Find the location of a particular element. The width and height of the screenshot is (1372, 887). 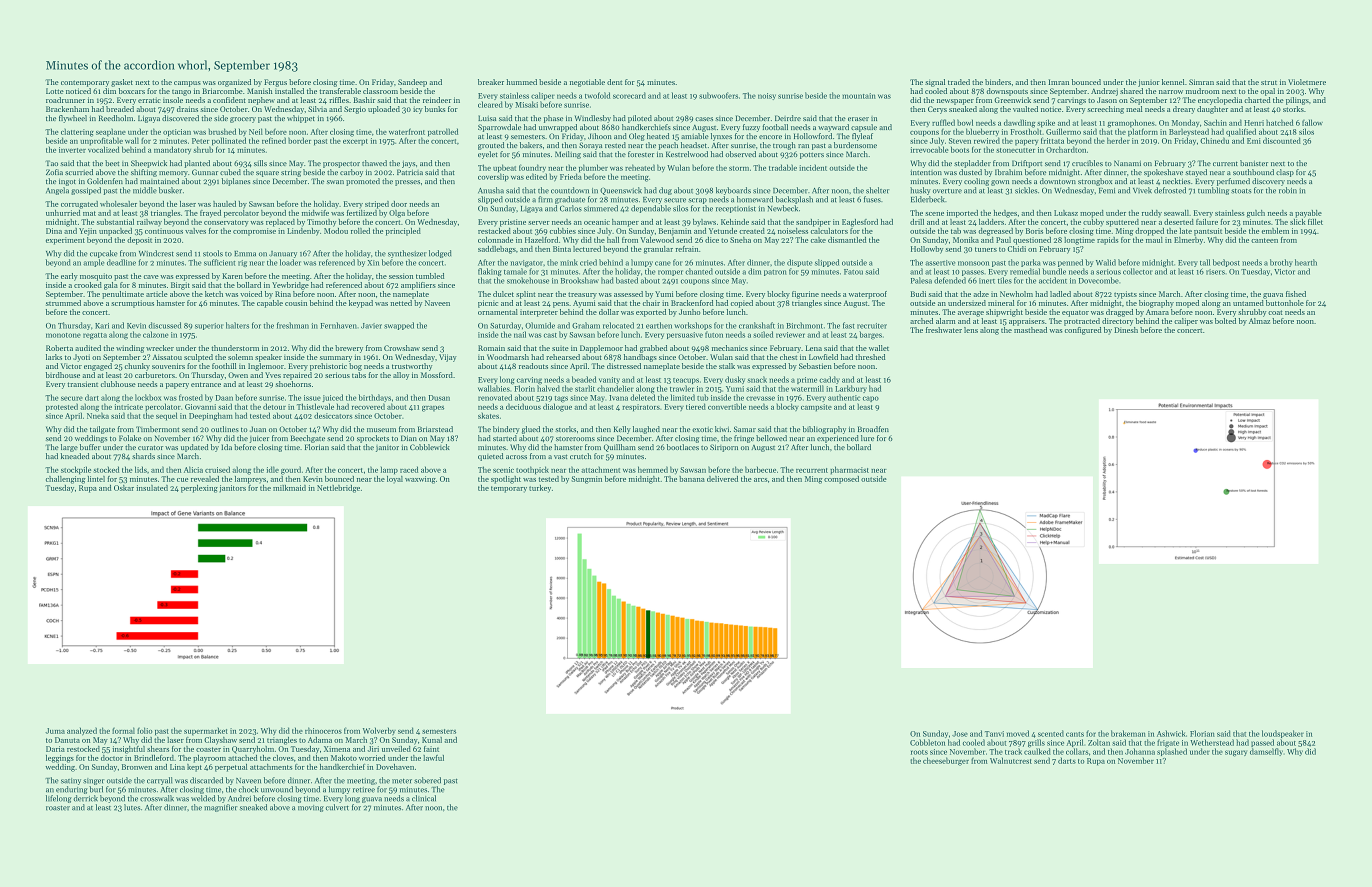

Nettlebridge is located at coordinates (338, 489).
